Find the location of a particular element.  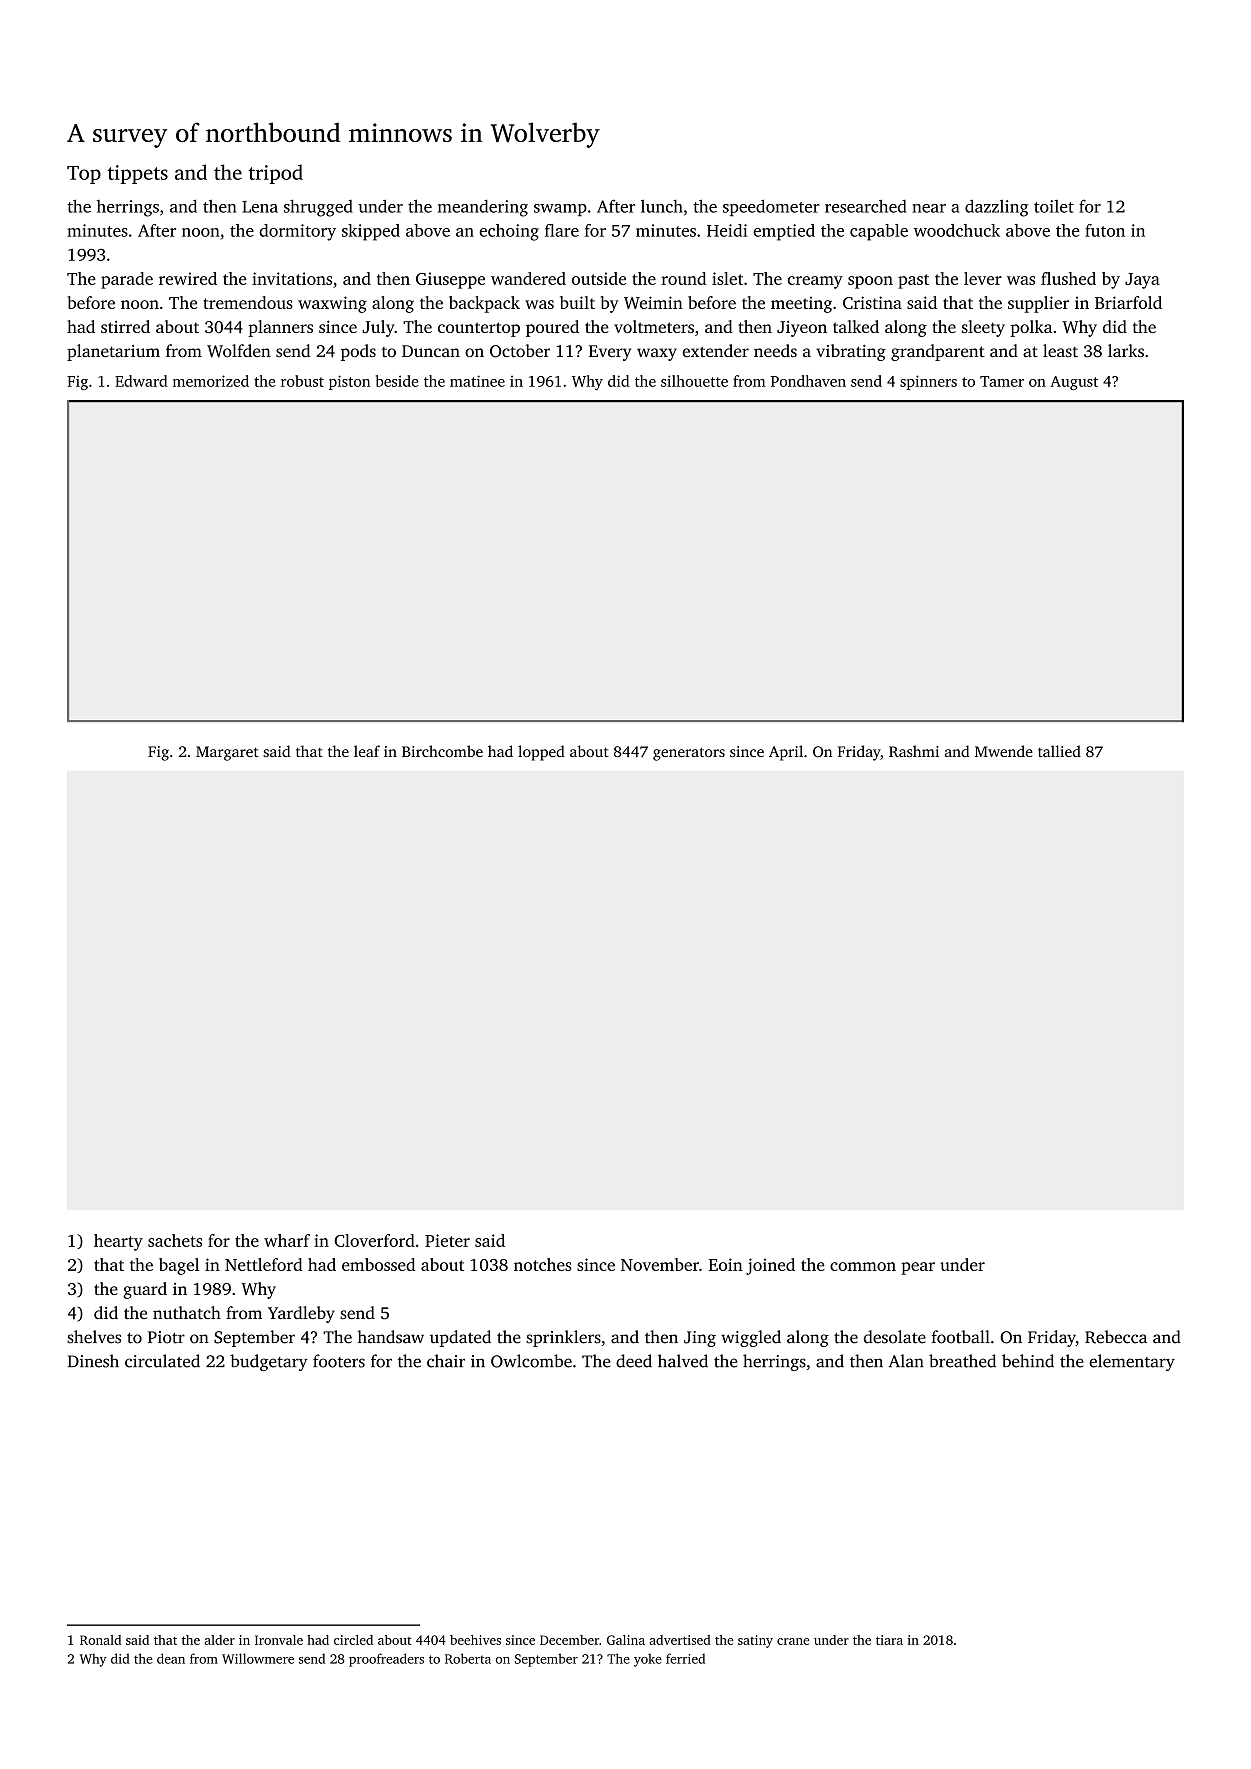

tallied is located at coordinates (1059, 751).
